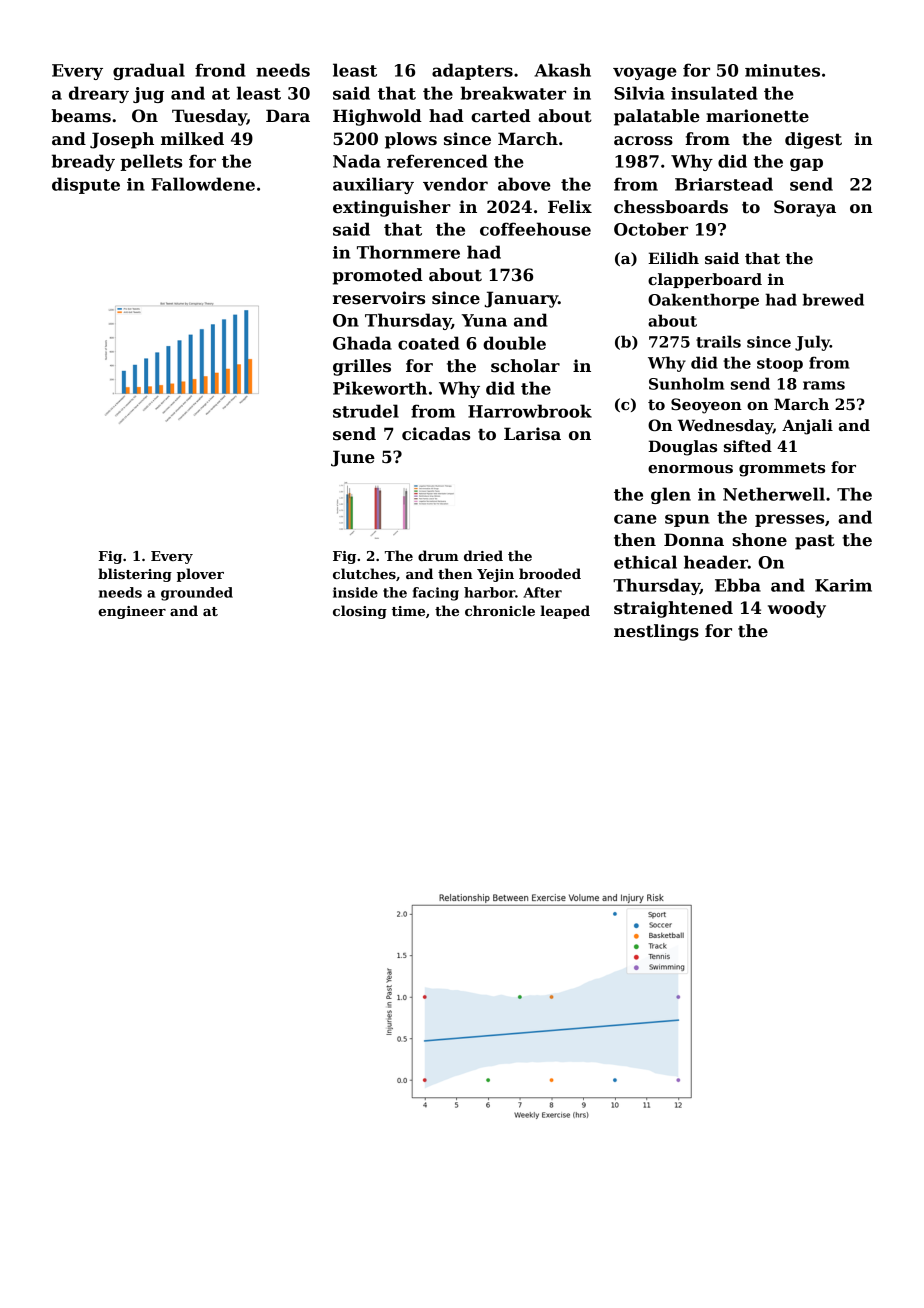  What do you see at coordinates (690, 469) in the document?
I see `enormous` at bounding box center [690, 469].
